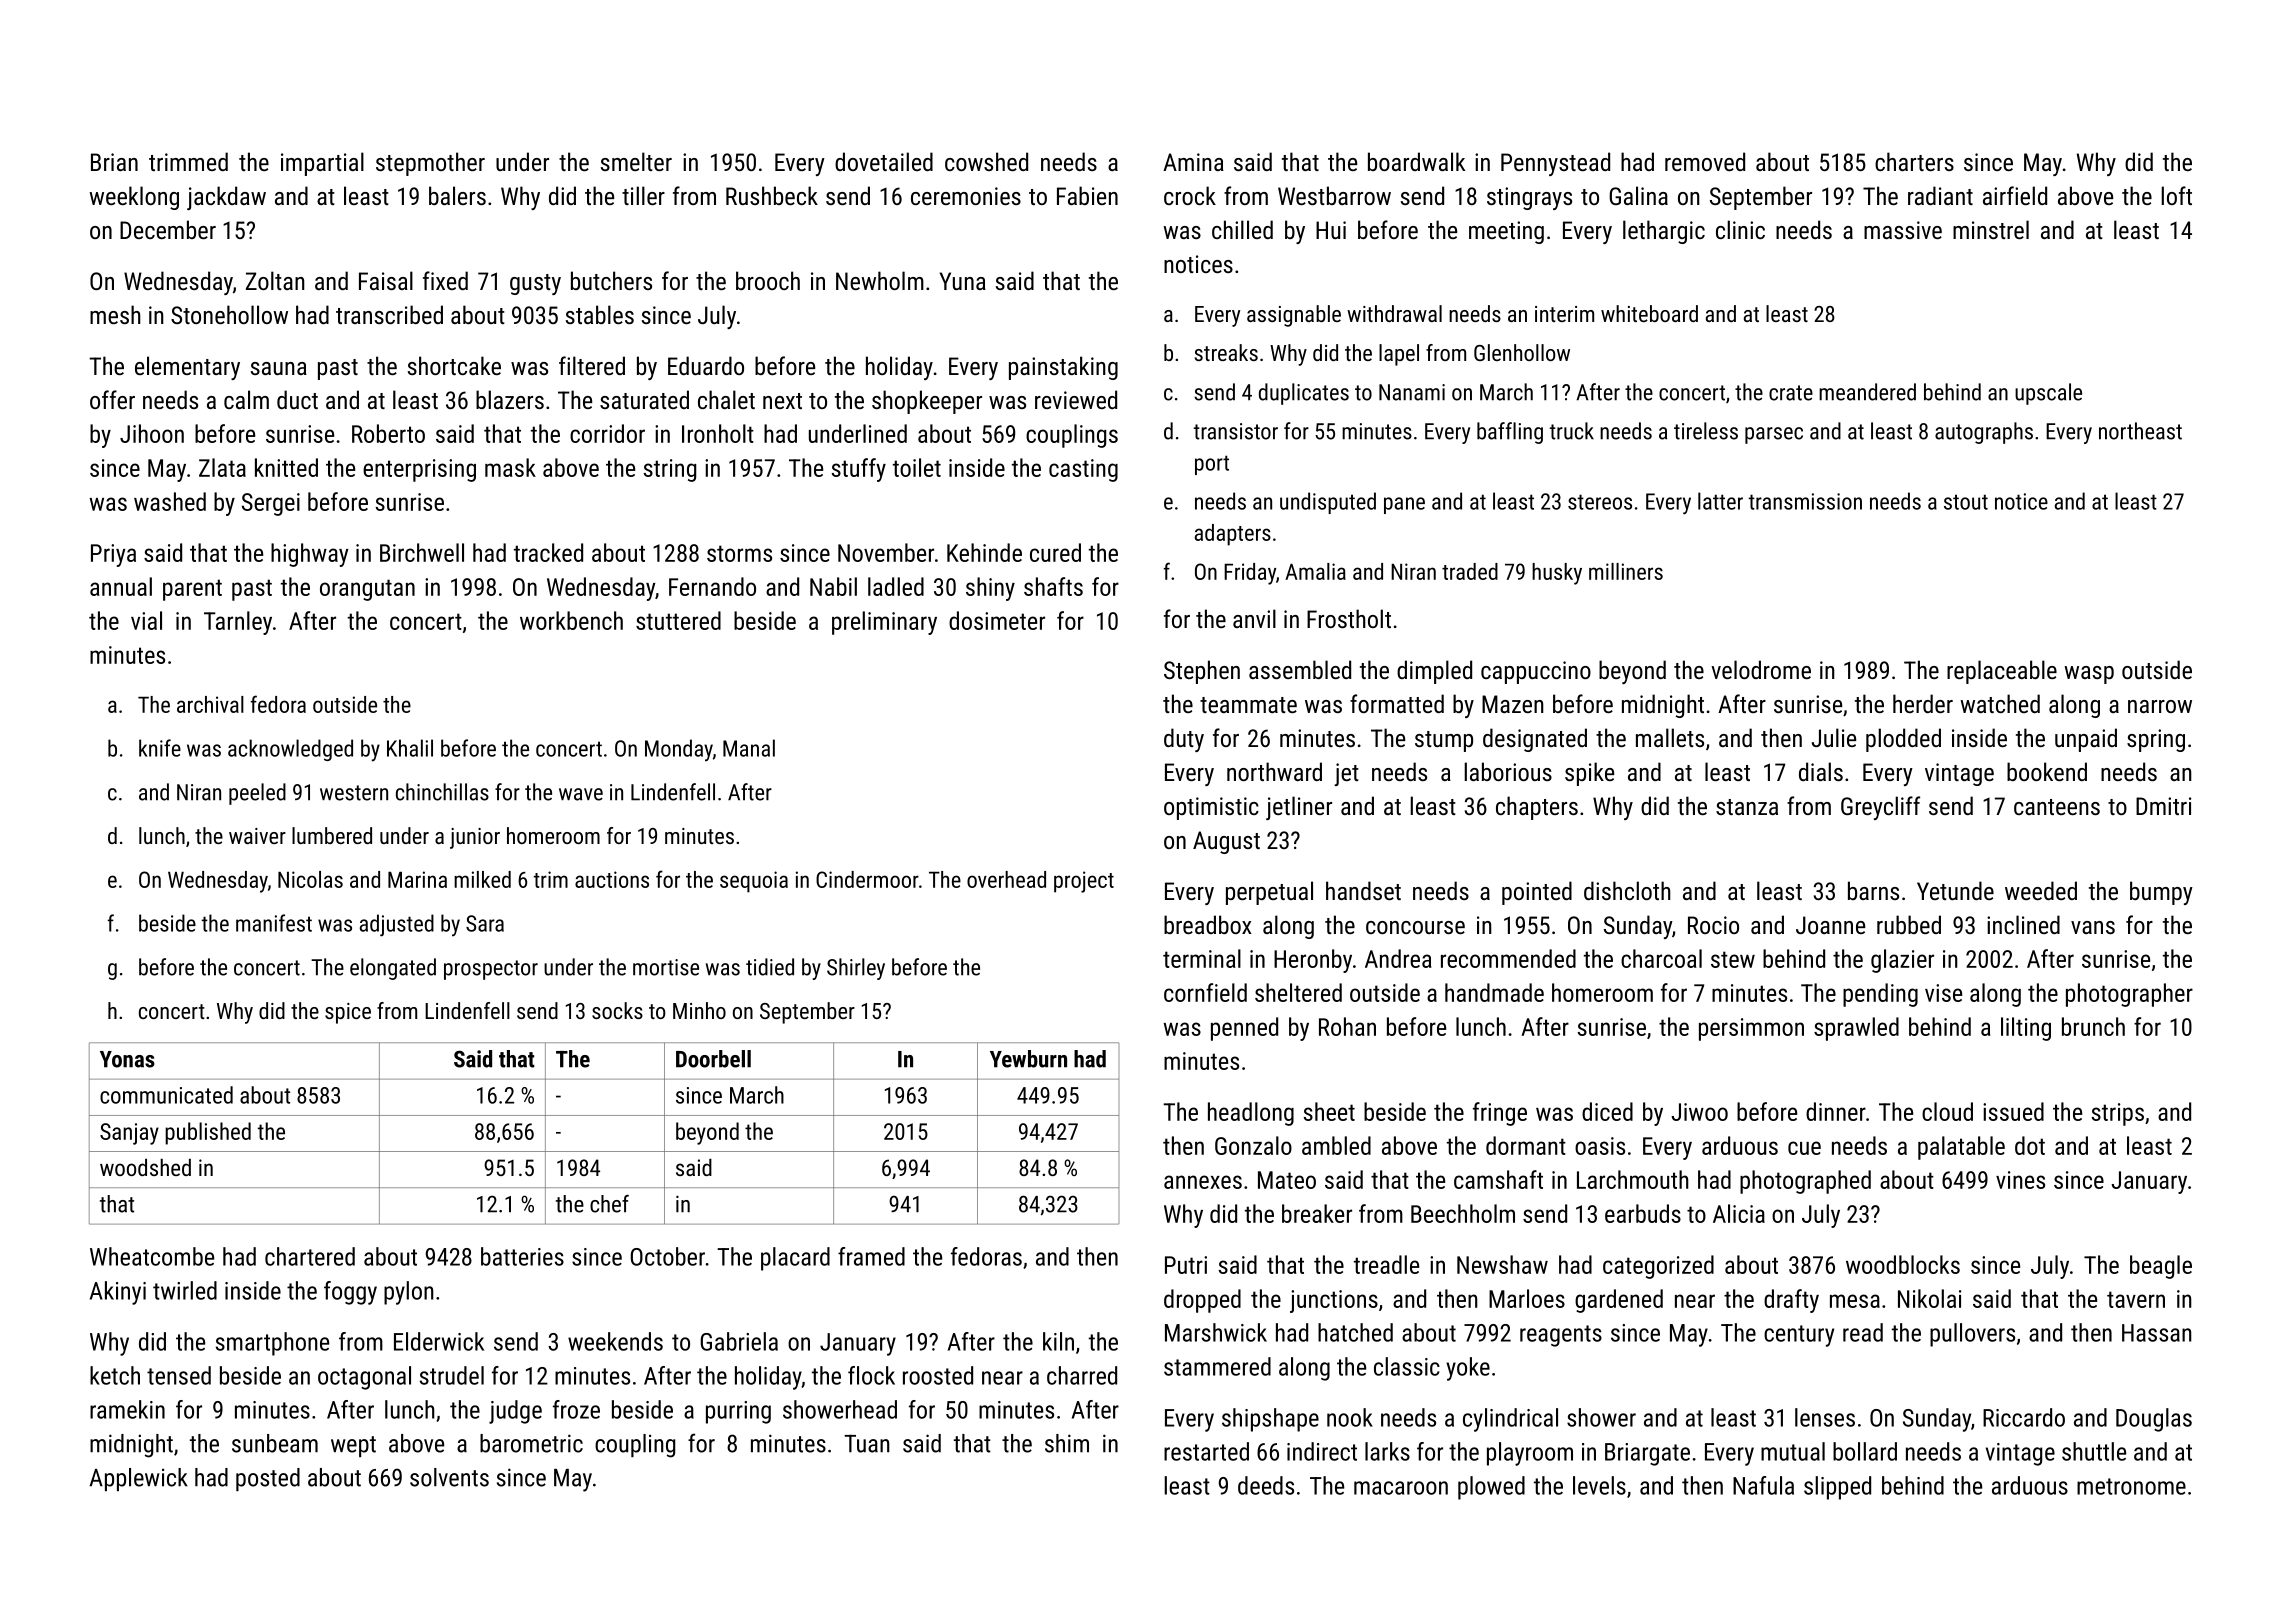 This screenshot has width=2282, height=1614. I want to click on ceremonies, so click(966, 196).
